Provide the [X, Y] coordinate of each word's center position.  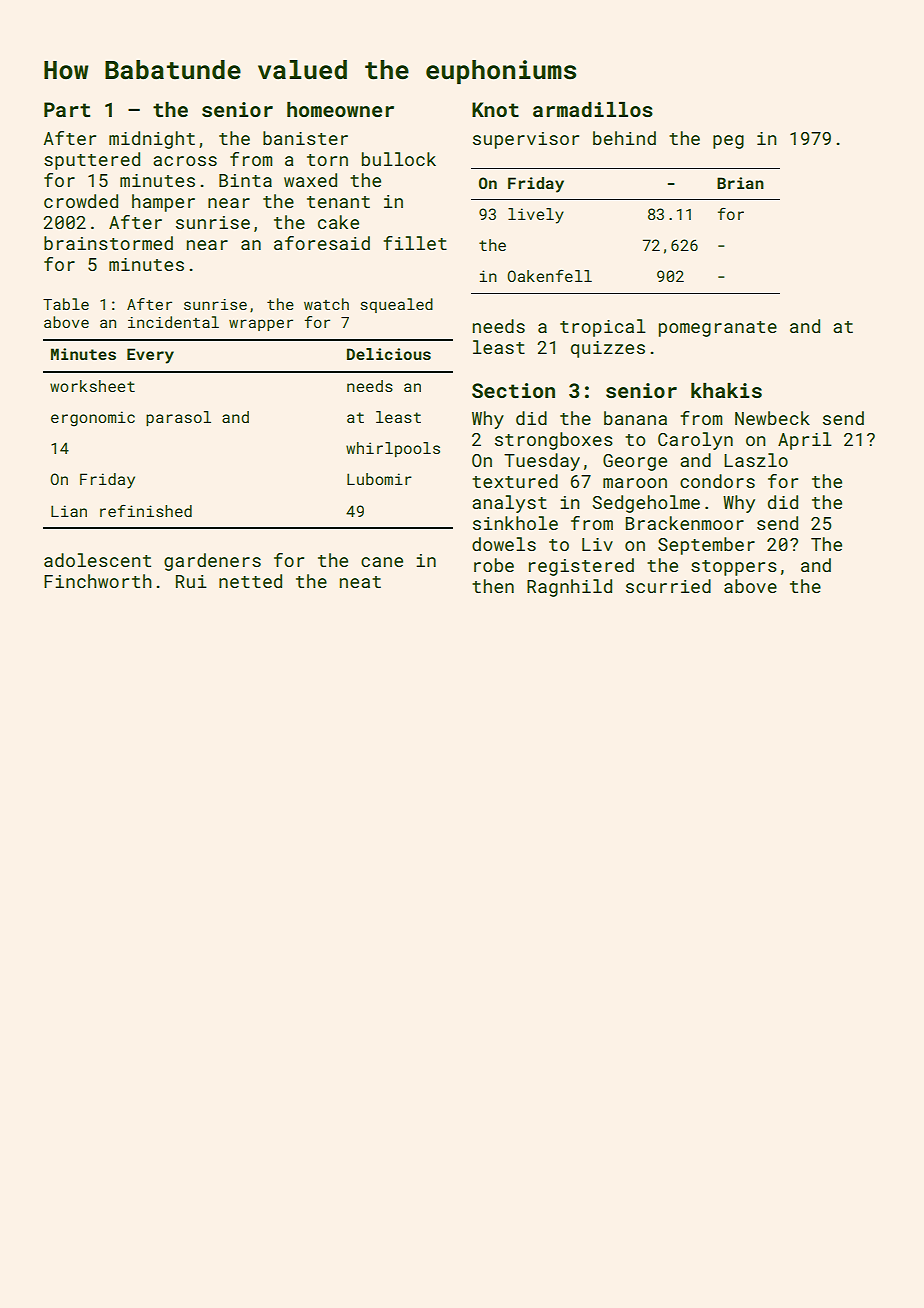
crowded [81, 201]
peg [728, 142]
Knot [495, 109]
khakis [726, 390]
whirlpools [393, 449]
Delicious [389, 354]
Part [67, 109]
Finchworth [98, 581]
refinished [146, 511]
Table [66, 304]
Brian [740, 183]
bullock [399, 159]
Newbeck [772, 418]
